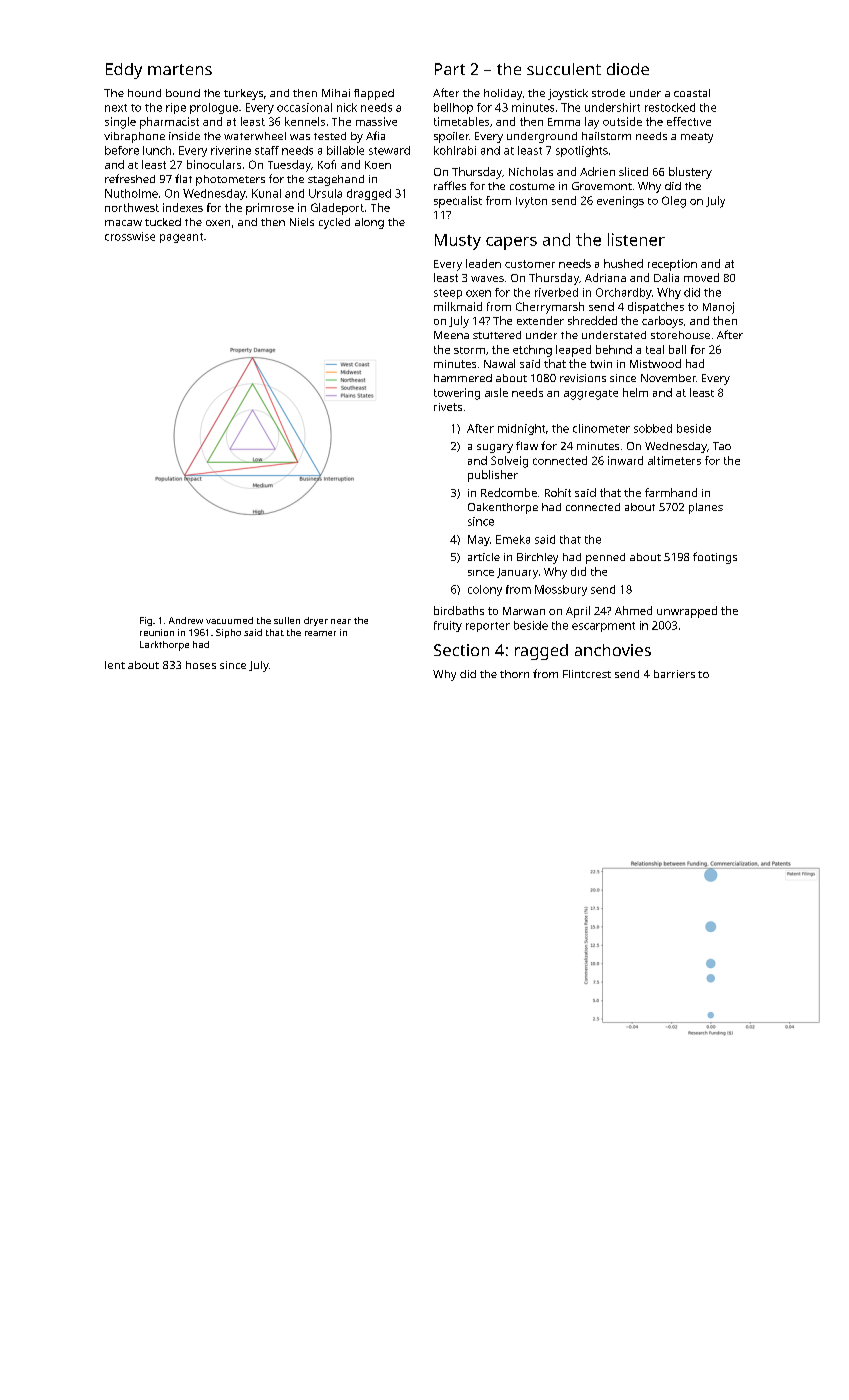 The width and height of the page is (849, 1400). What do you see at coordinates (169, 123) in the page?
I see `pharmacist` at bounding box center [169, 123].
